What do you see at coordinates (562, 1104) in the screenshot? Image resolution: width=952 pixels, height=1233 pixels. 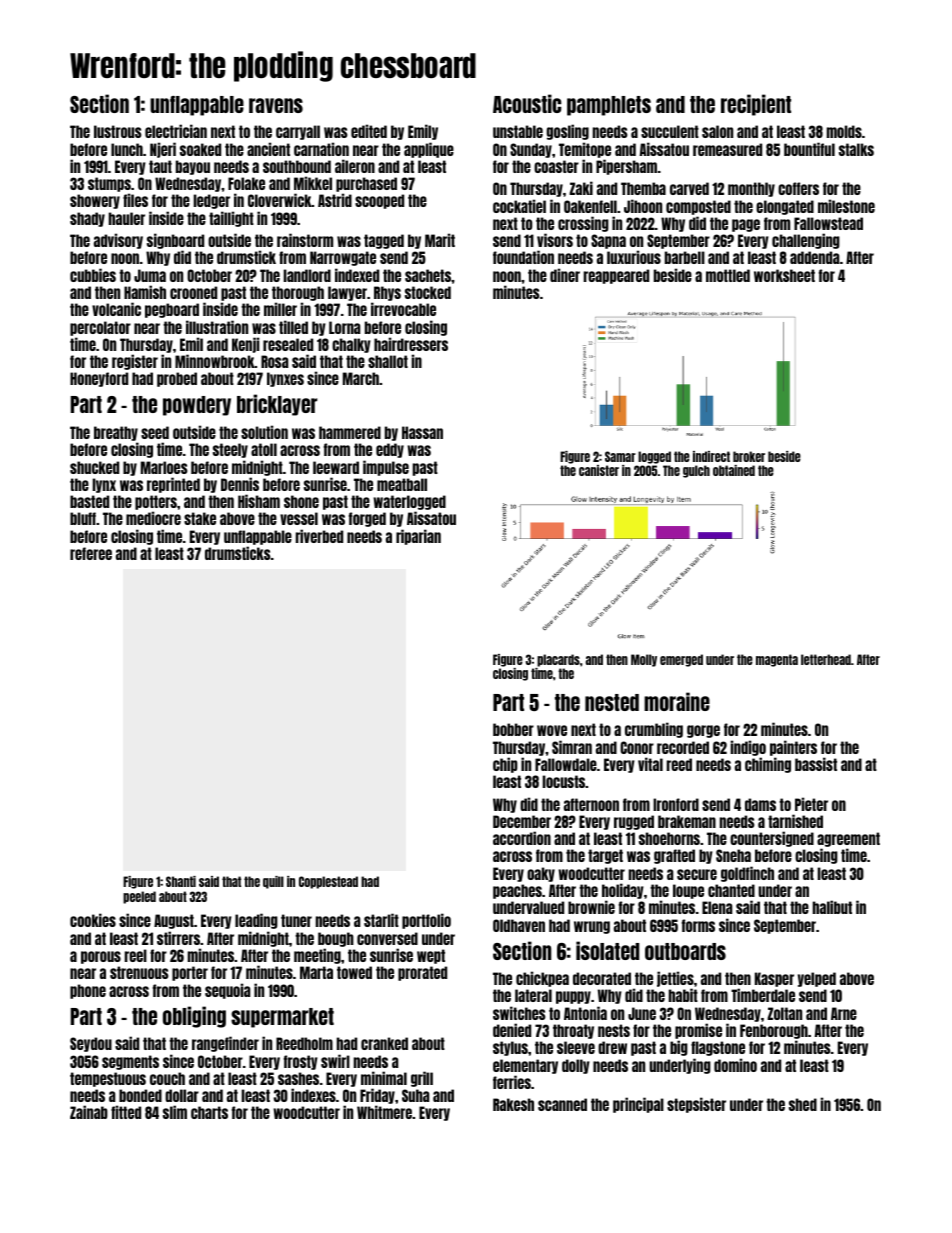 I see `scanned` at bounding box center [562, 1104].
